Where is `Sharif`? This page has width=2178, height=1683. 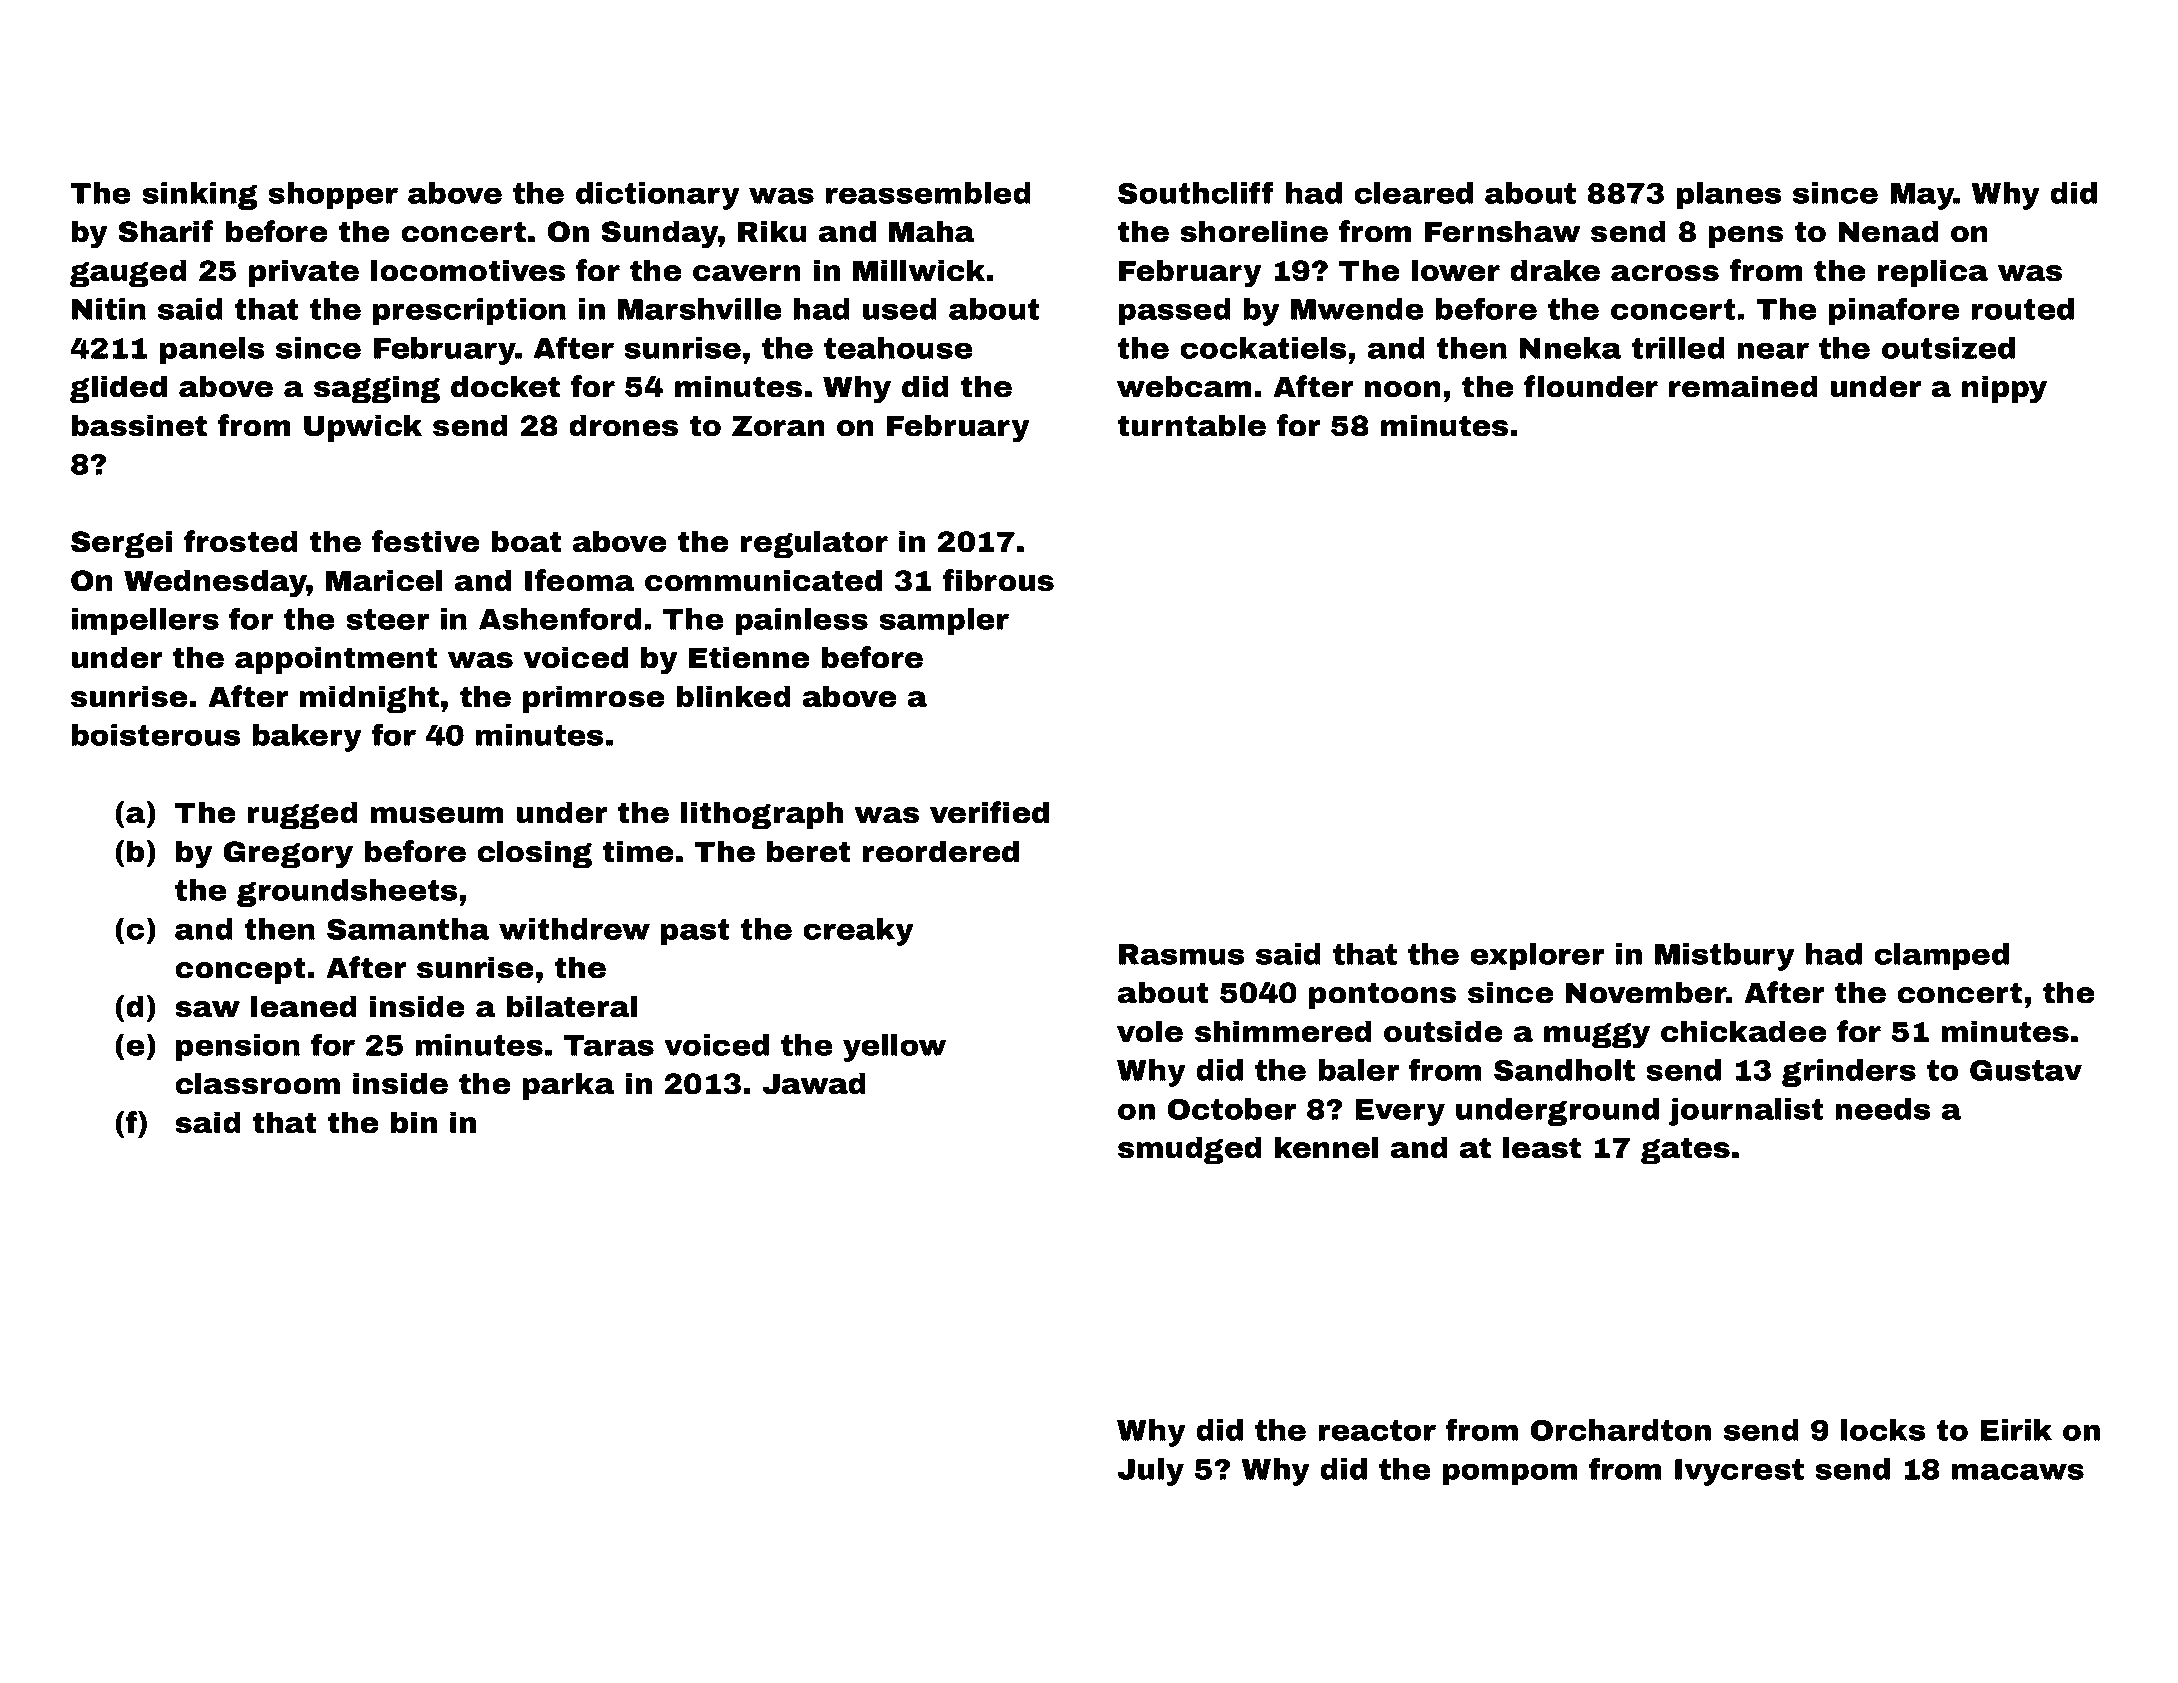
Sharif is located at coordinates (166, 231).
